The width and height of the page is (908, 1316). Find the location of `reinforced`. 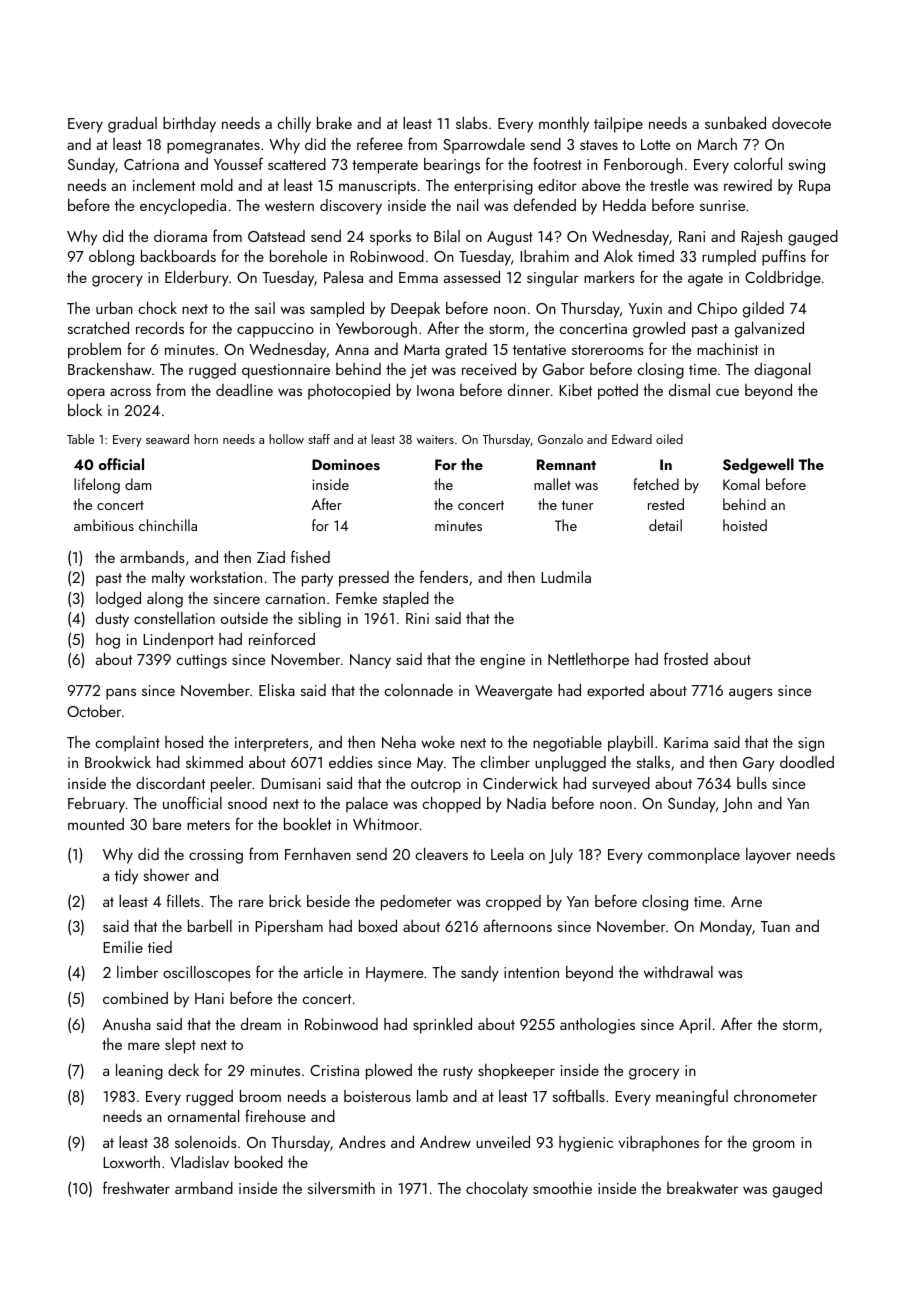

reinforced is located at coordinates (282, 638).
